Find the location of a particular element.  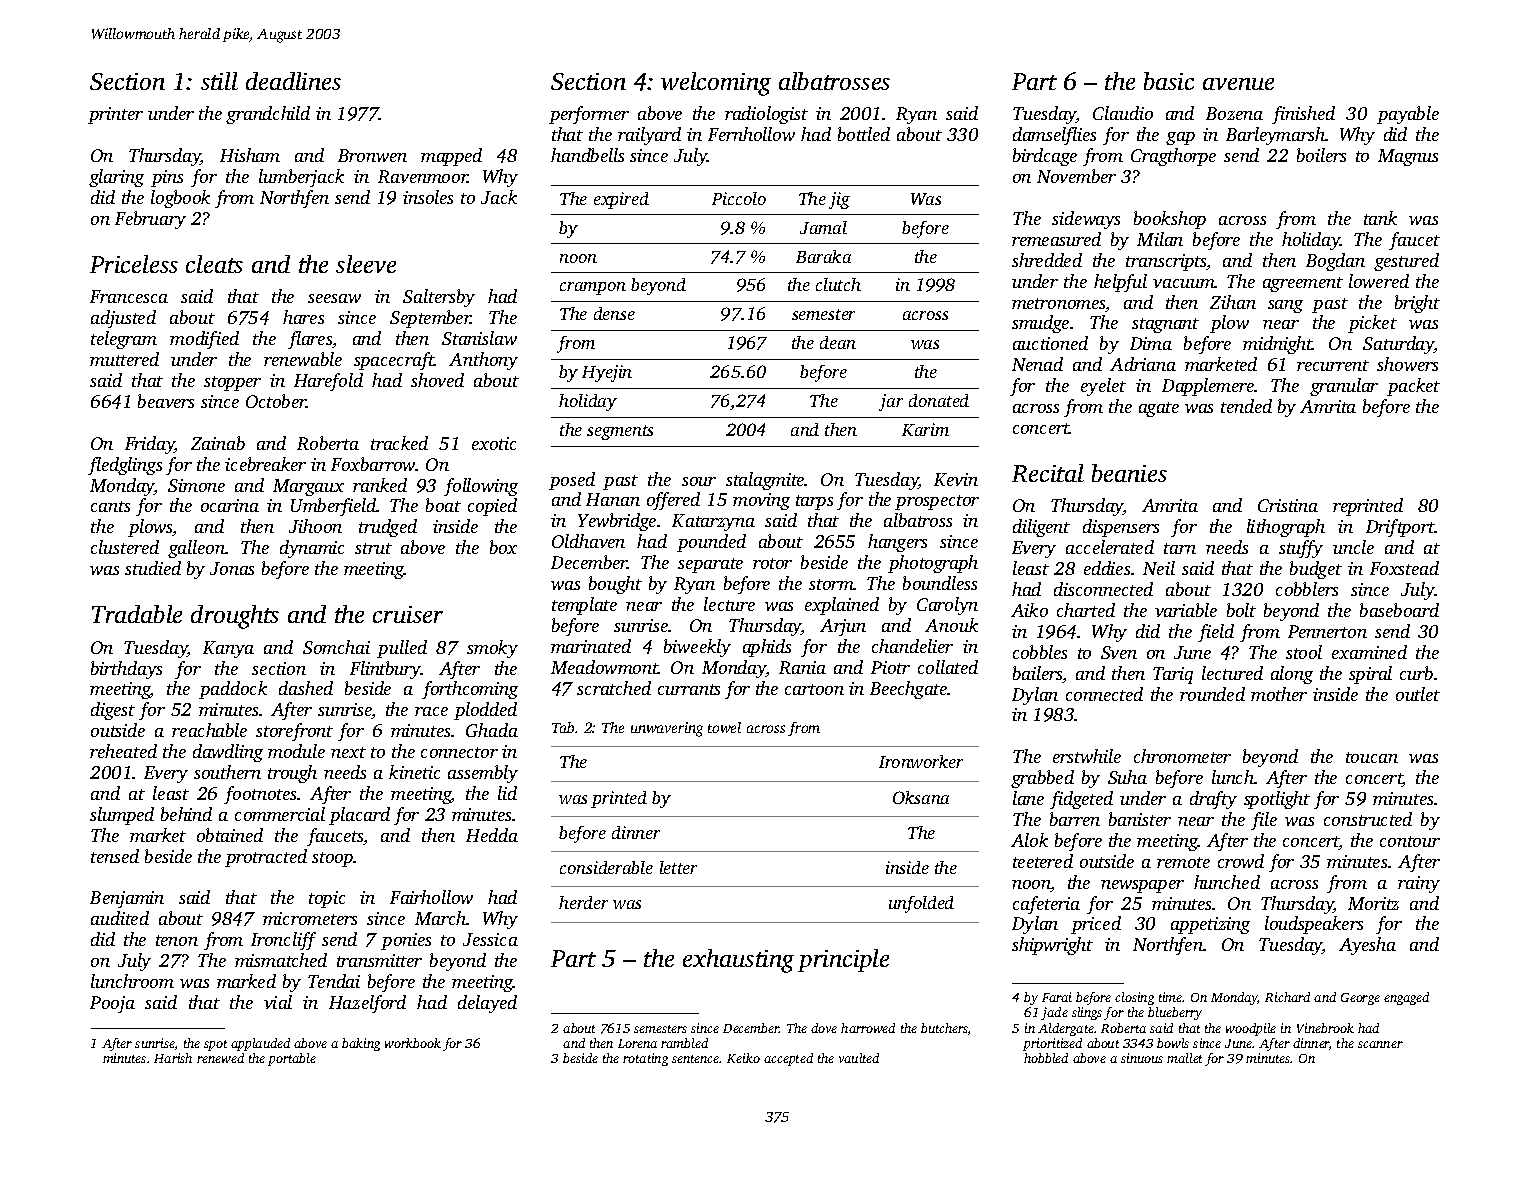

accepted is located at coordinates (788, 1059).
